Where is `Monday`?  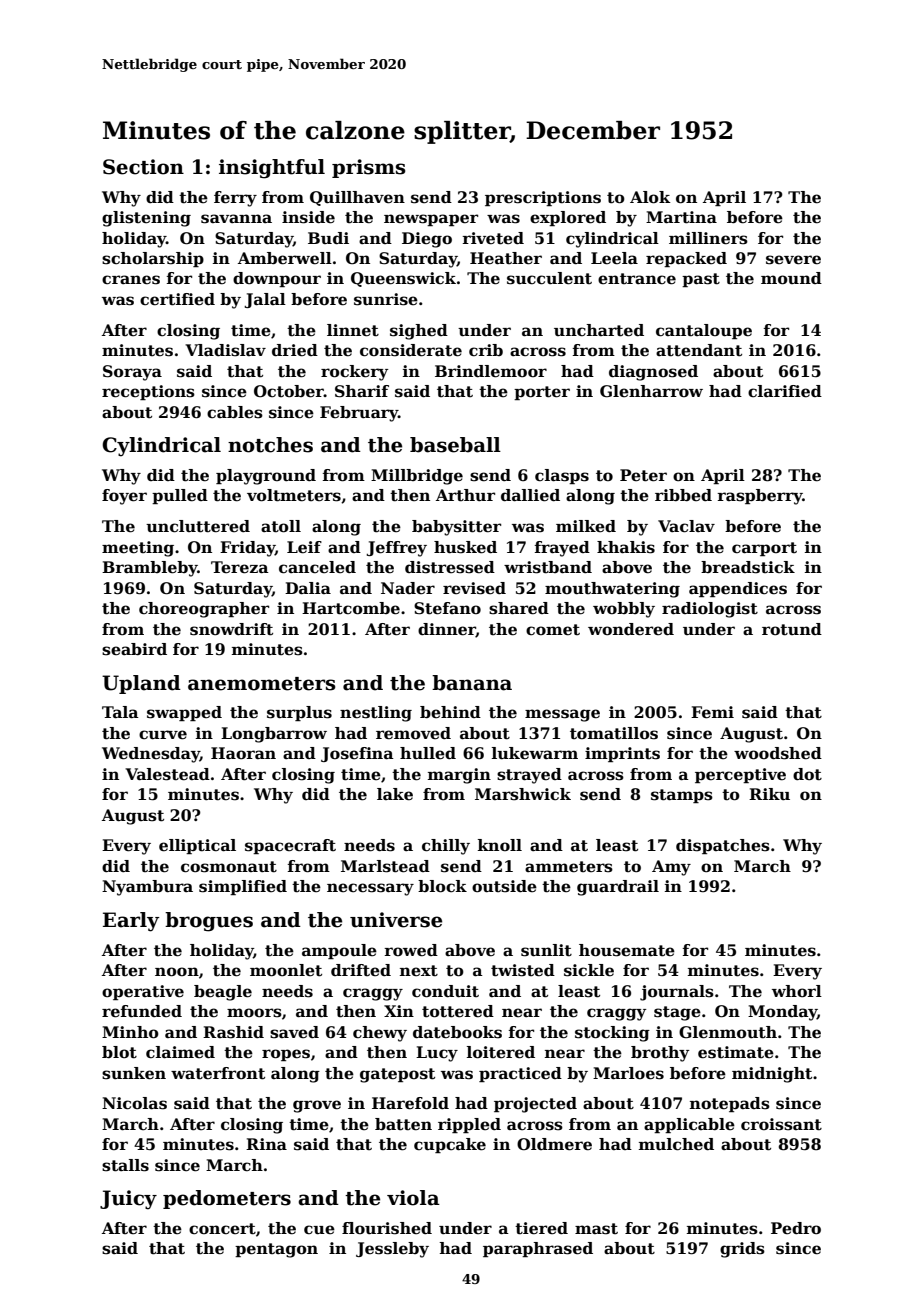
Monday is located at coordinates (782, 1013).
